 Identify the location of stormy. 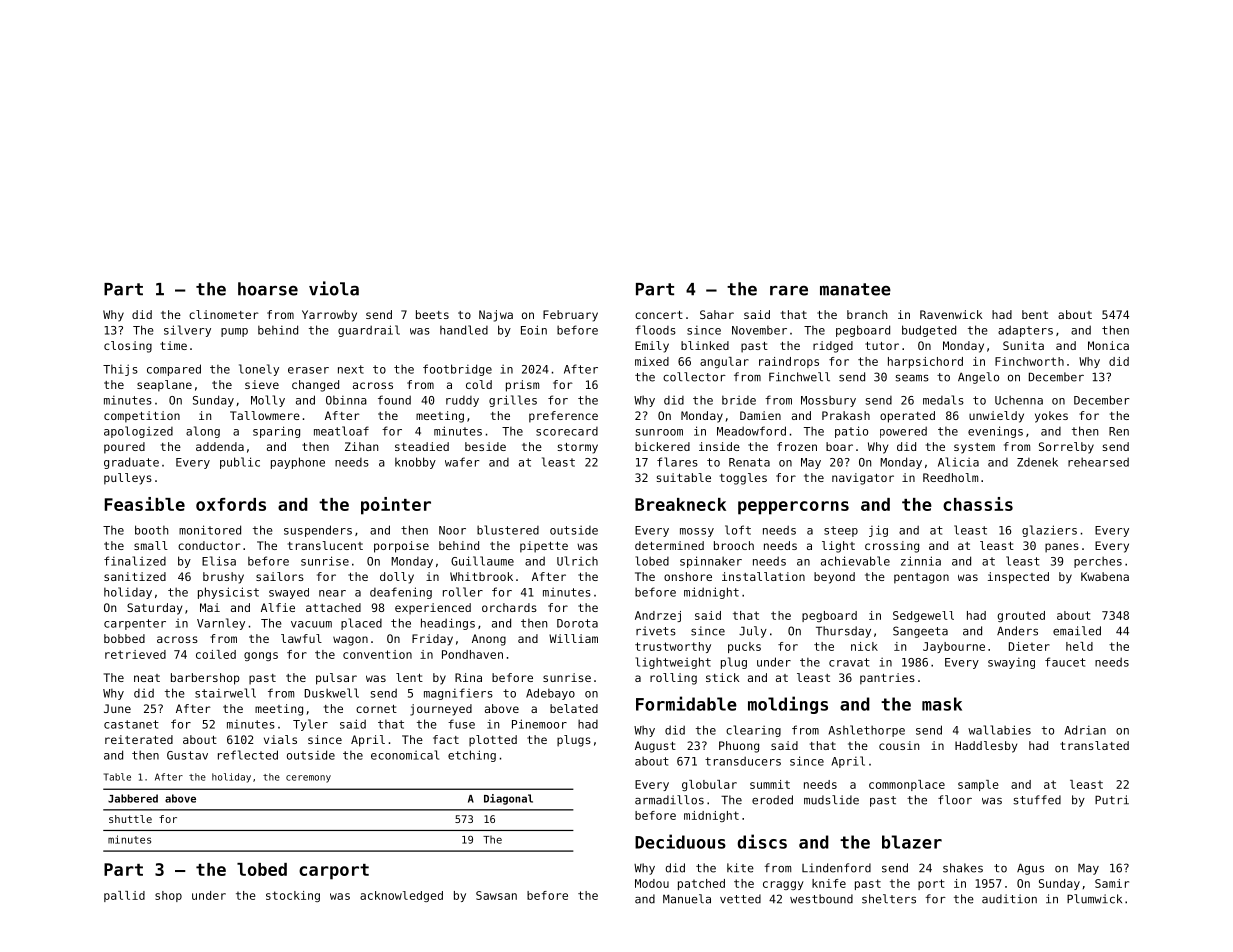
(578, 448).
